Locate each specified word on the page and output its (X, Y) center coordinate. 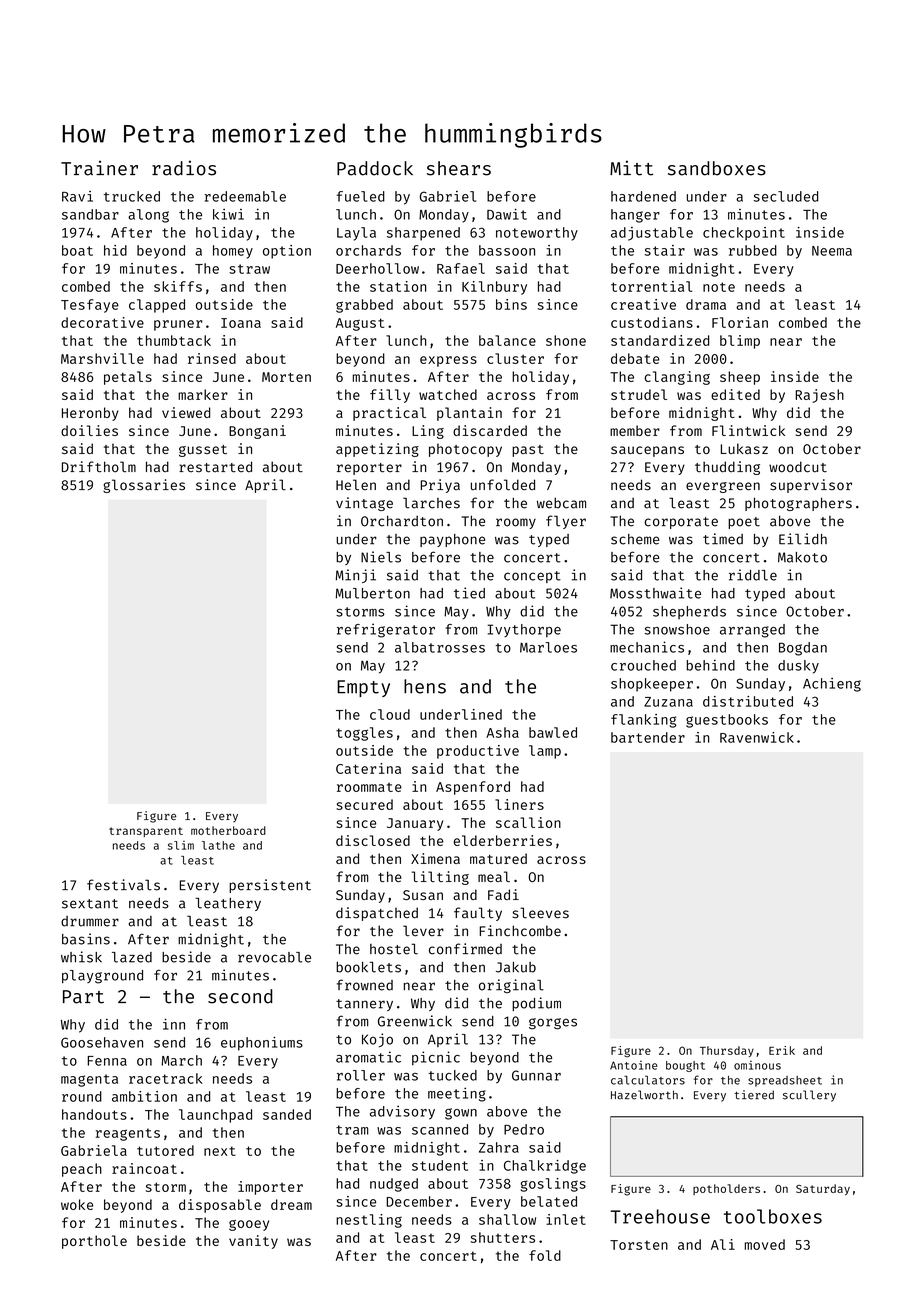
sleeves (540, 913)
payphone (452, 540)
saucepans (647, 451)
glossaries (144, 486)
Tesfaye (90, 306)
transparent (146, 832)
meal (494, 876)
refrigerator (386, 630)
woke (77, 1204)
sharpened (423, 234)
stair (665, 250)
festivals (123, 885)
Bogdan (803, 649)
